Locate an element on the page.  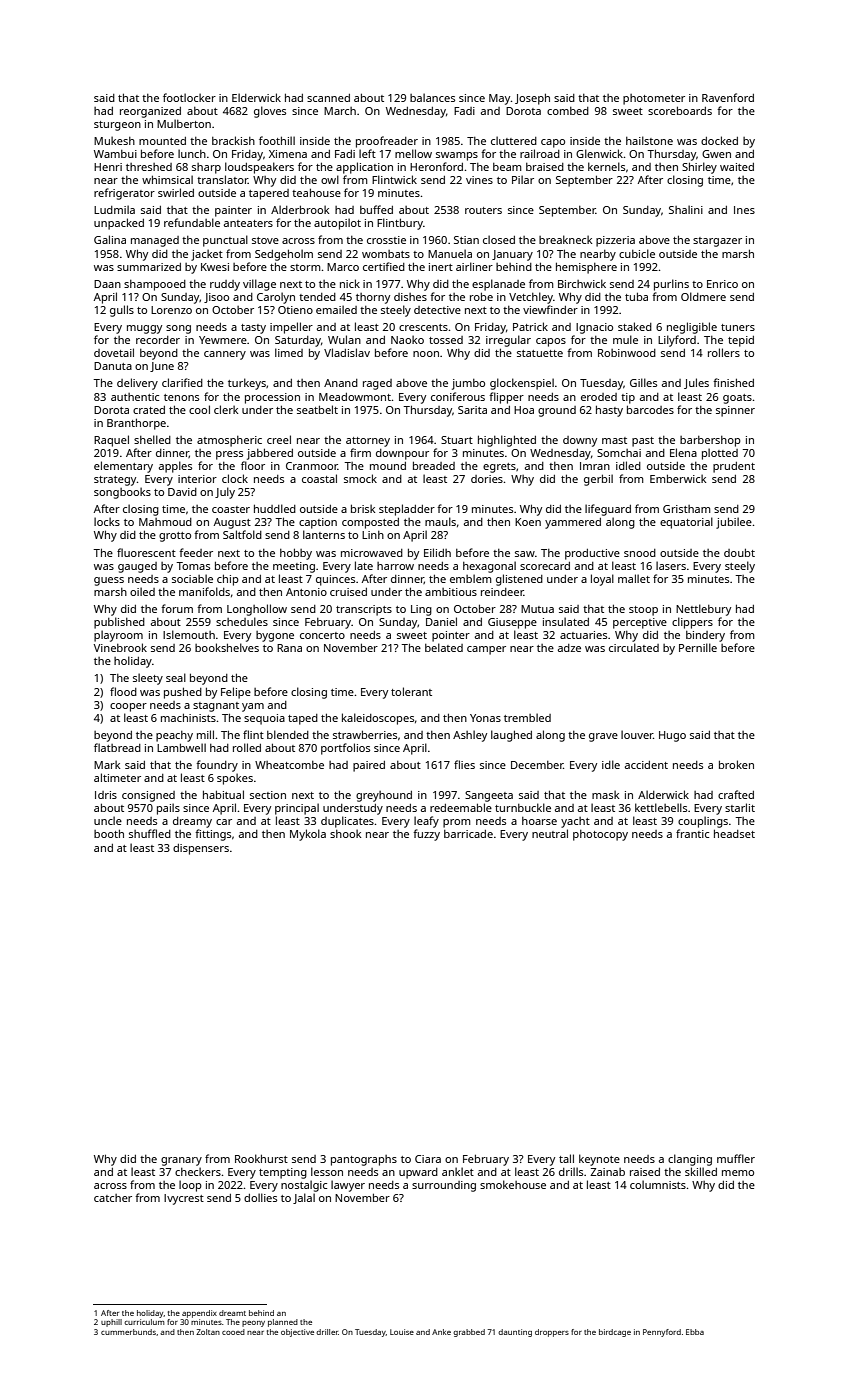
cooed is located at coordinates (233, 1332).
